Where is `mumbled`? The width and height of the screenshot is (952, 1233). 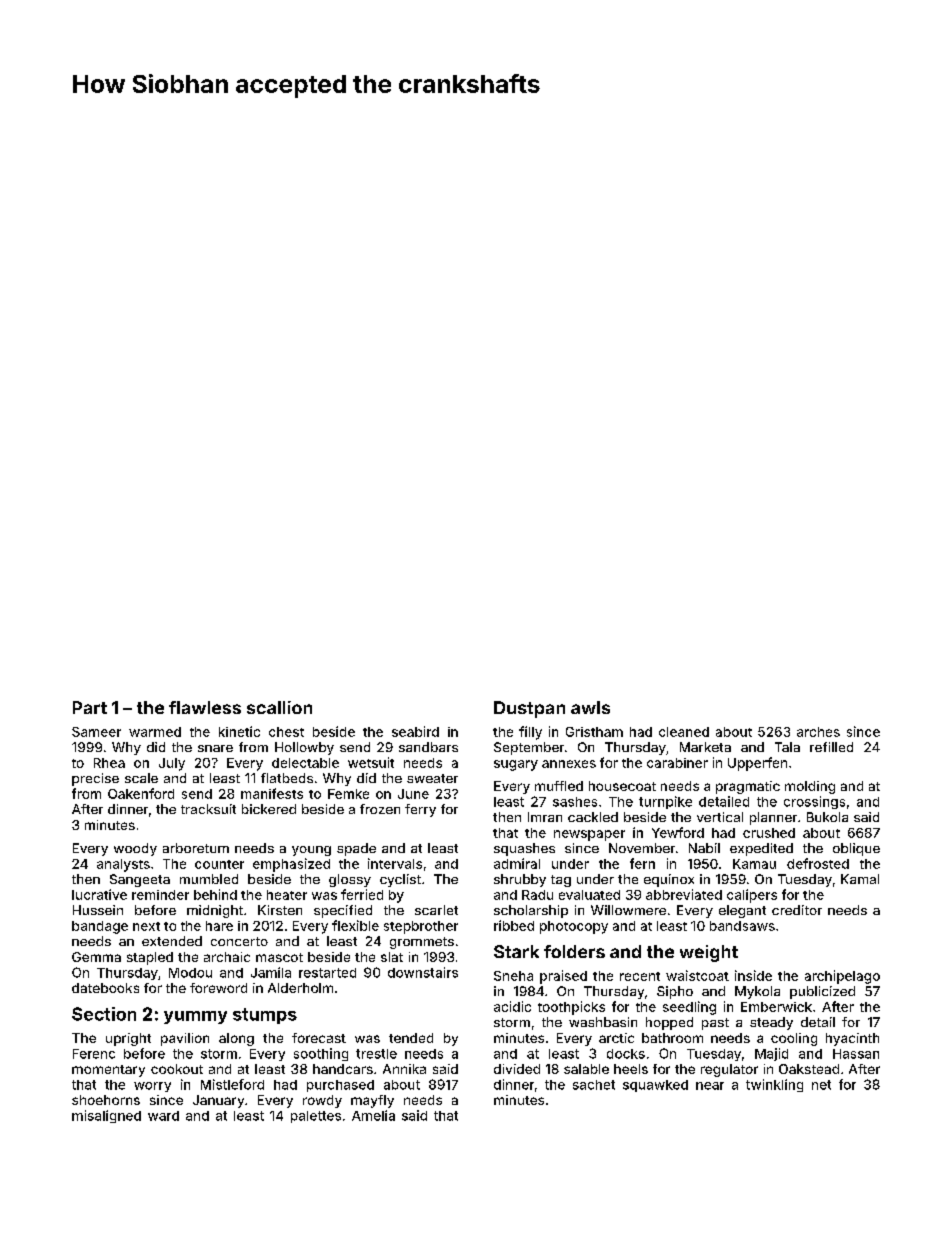
mumbled is located at coordinates (209, 879).
